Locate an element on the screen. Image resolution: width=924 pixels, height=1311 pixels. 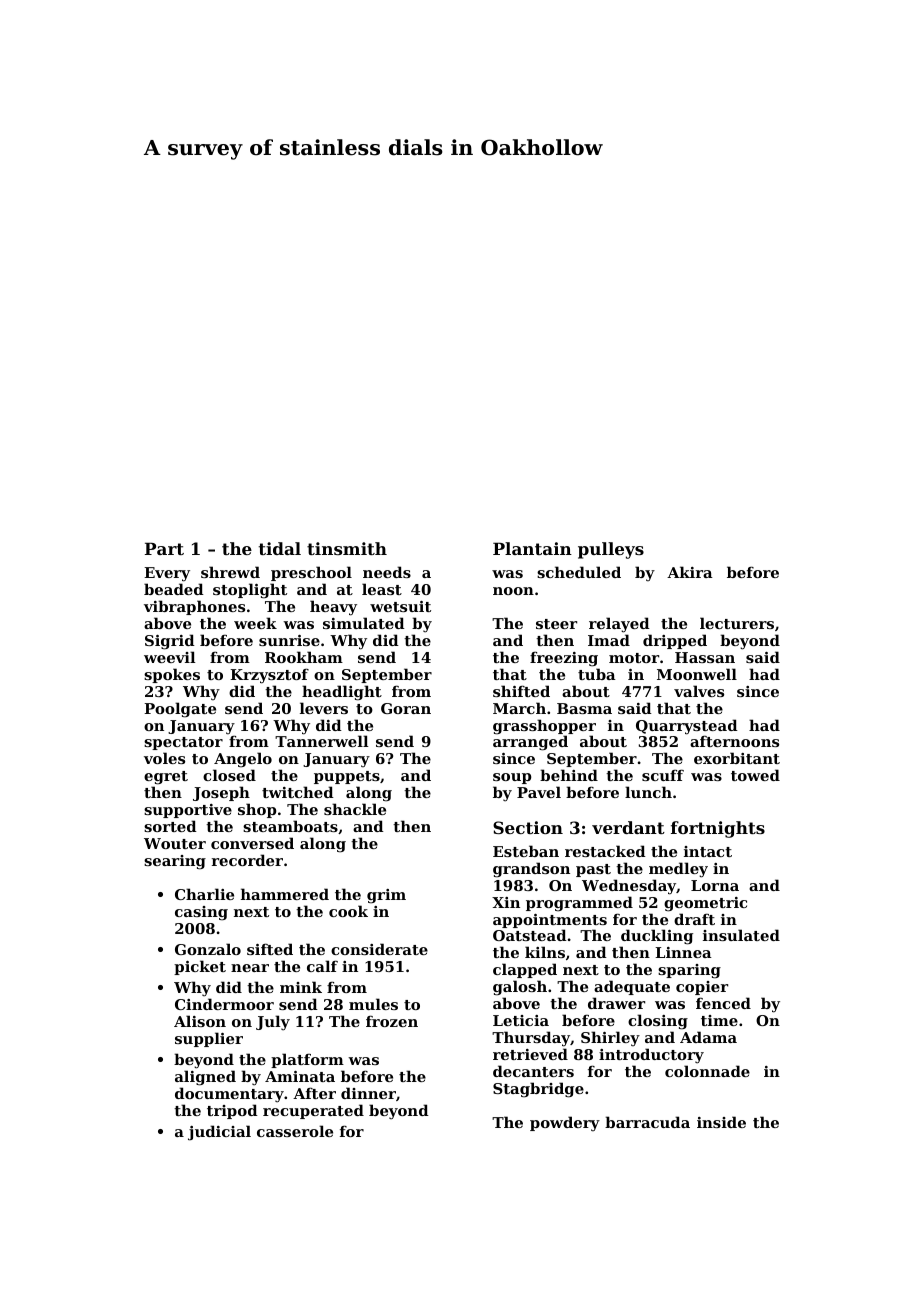
conversed is located at coordinates (252, 843).
